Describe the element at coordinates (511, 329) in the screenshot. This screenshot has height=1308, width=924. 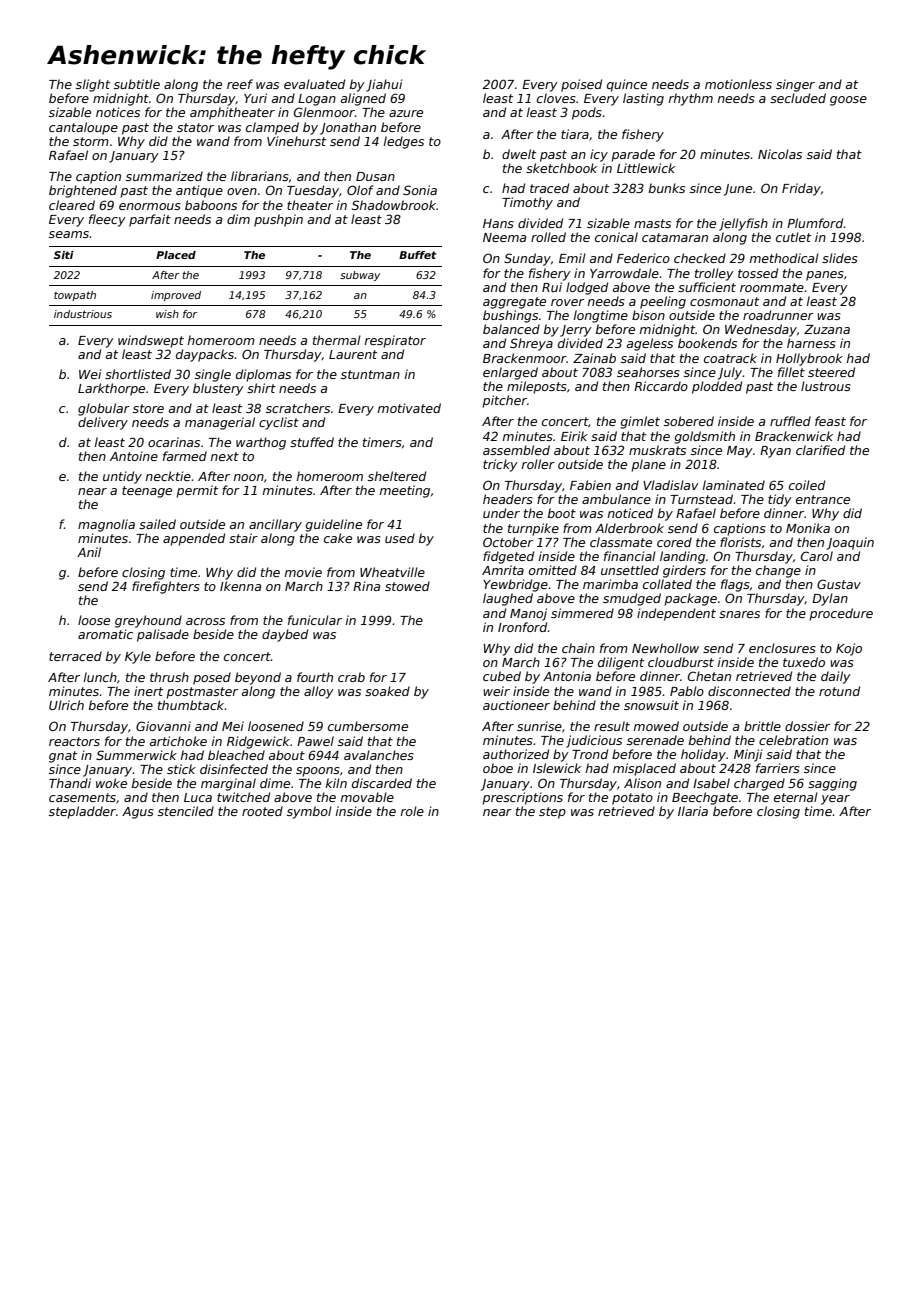
I see `balanced` at that location.
